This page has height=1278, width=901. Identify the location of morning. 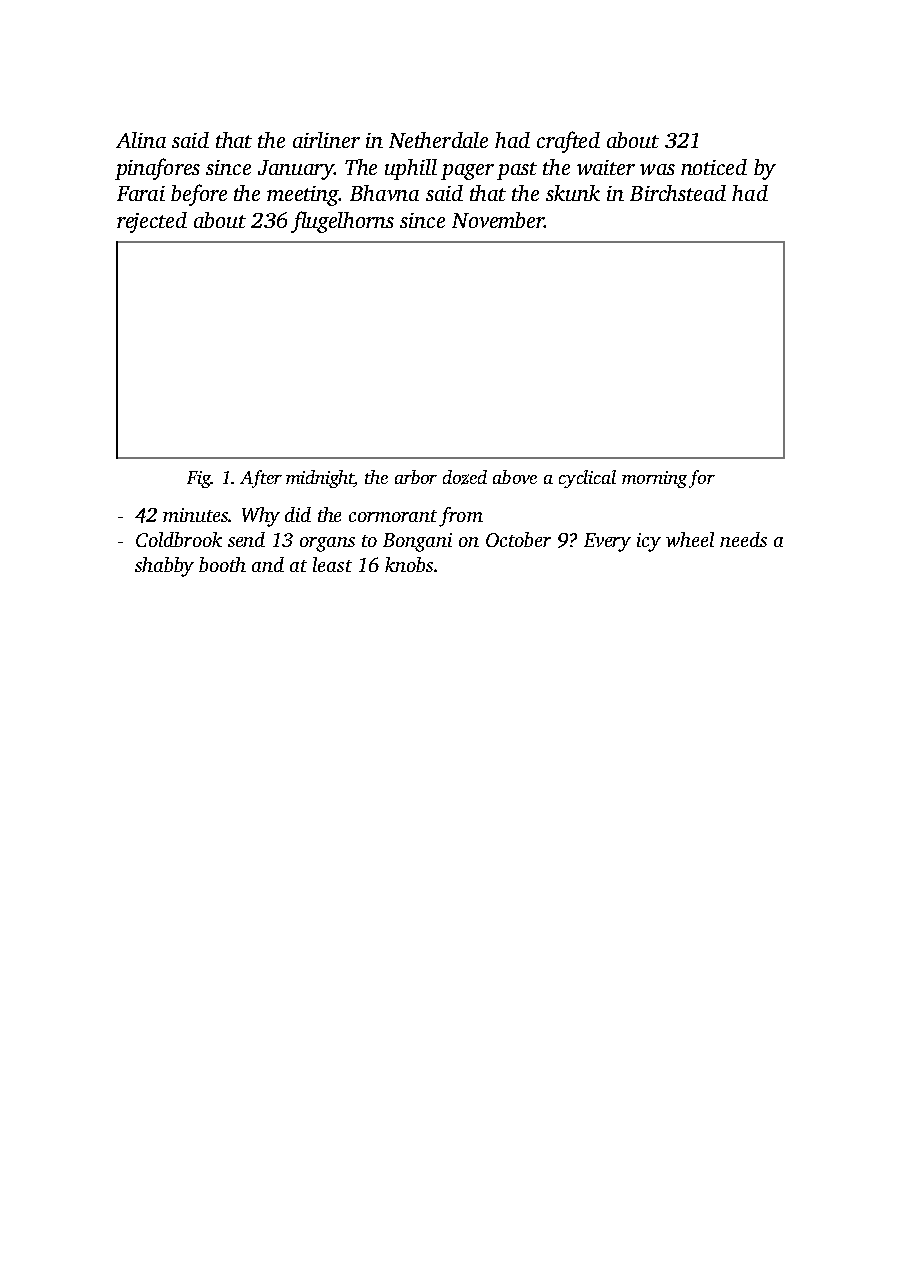
(654, 479).
